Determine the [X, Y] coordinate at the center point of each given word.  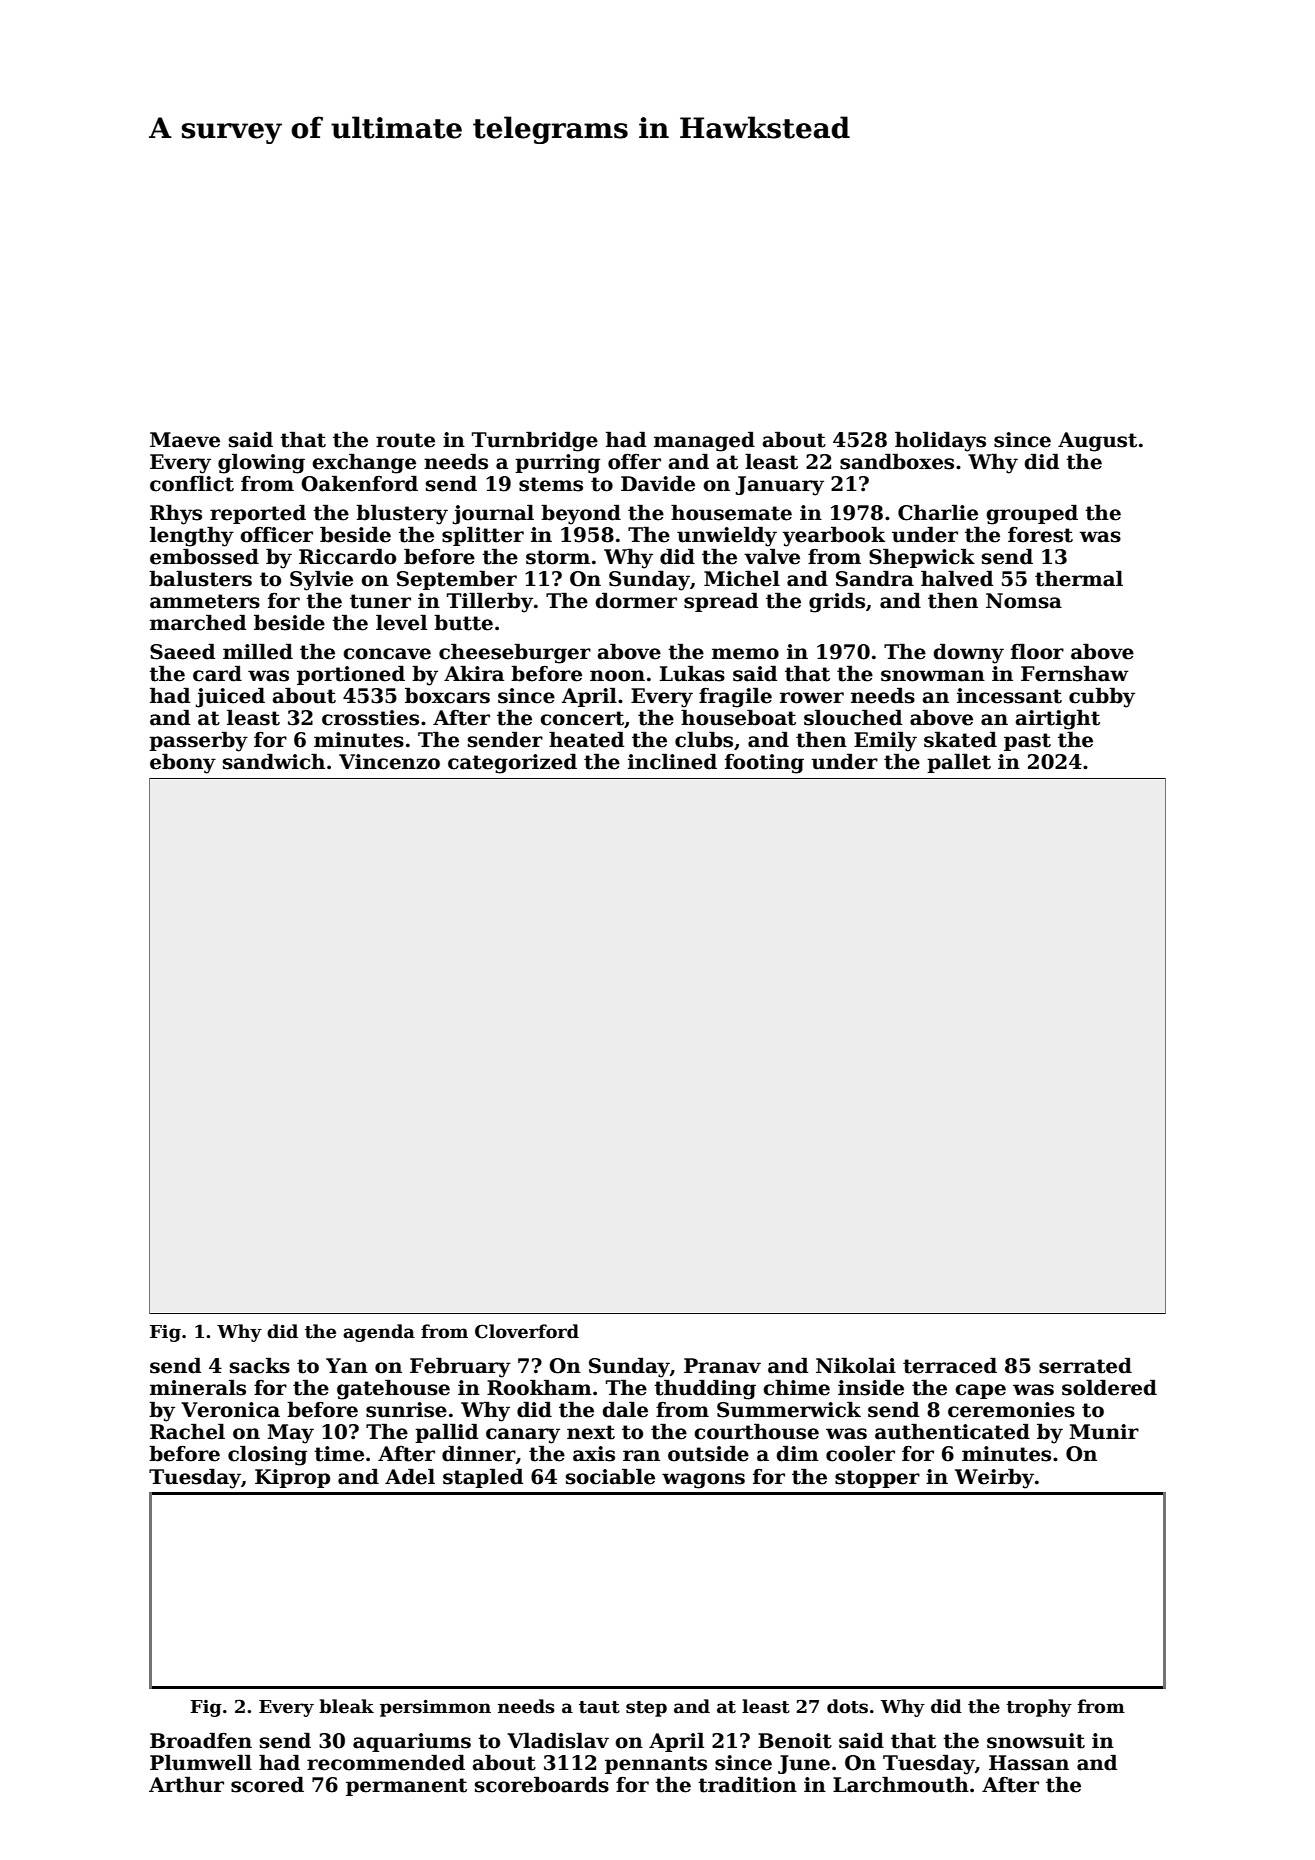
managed [704, 441]
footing [764, 764]
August [1097, 442]
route [405, 440]
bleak [346, 1706]
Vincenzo [389, 762]
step [646, 1709]
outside [708, 1453]
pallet [959, 763]
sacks [260, 1365]
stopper [877, 1479]
